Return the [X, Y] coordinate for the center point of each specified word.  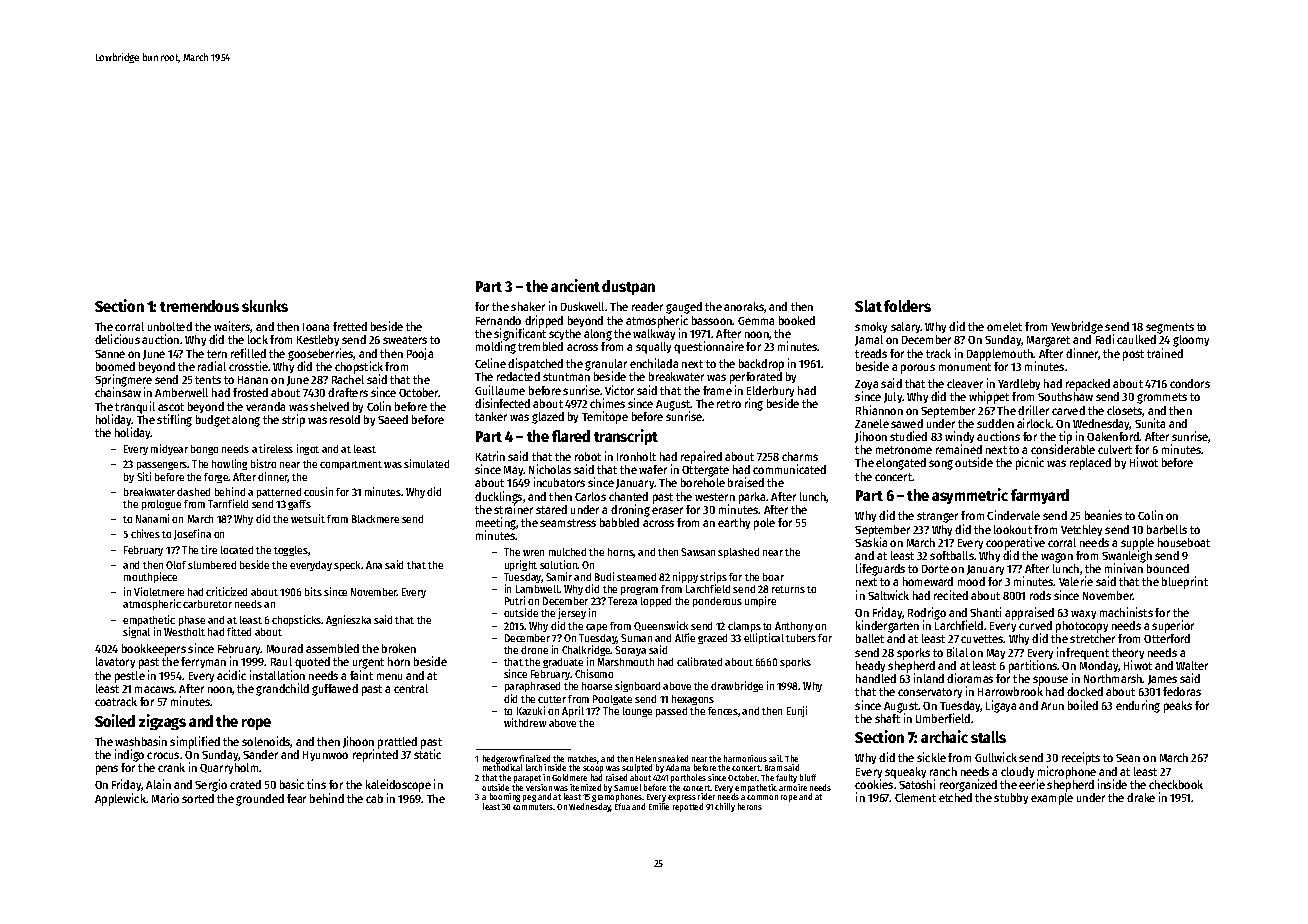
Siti [144, 476]
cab [374, 798]
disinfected [502, 403]
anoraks [744, 306]
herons [750, 806]
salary [906, 327]
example [1052, 799]
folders [907, 306]
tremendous [199, 306]
